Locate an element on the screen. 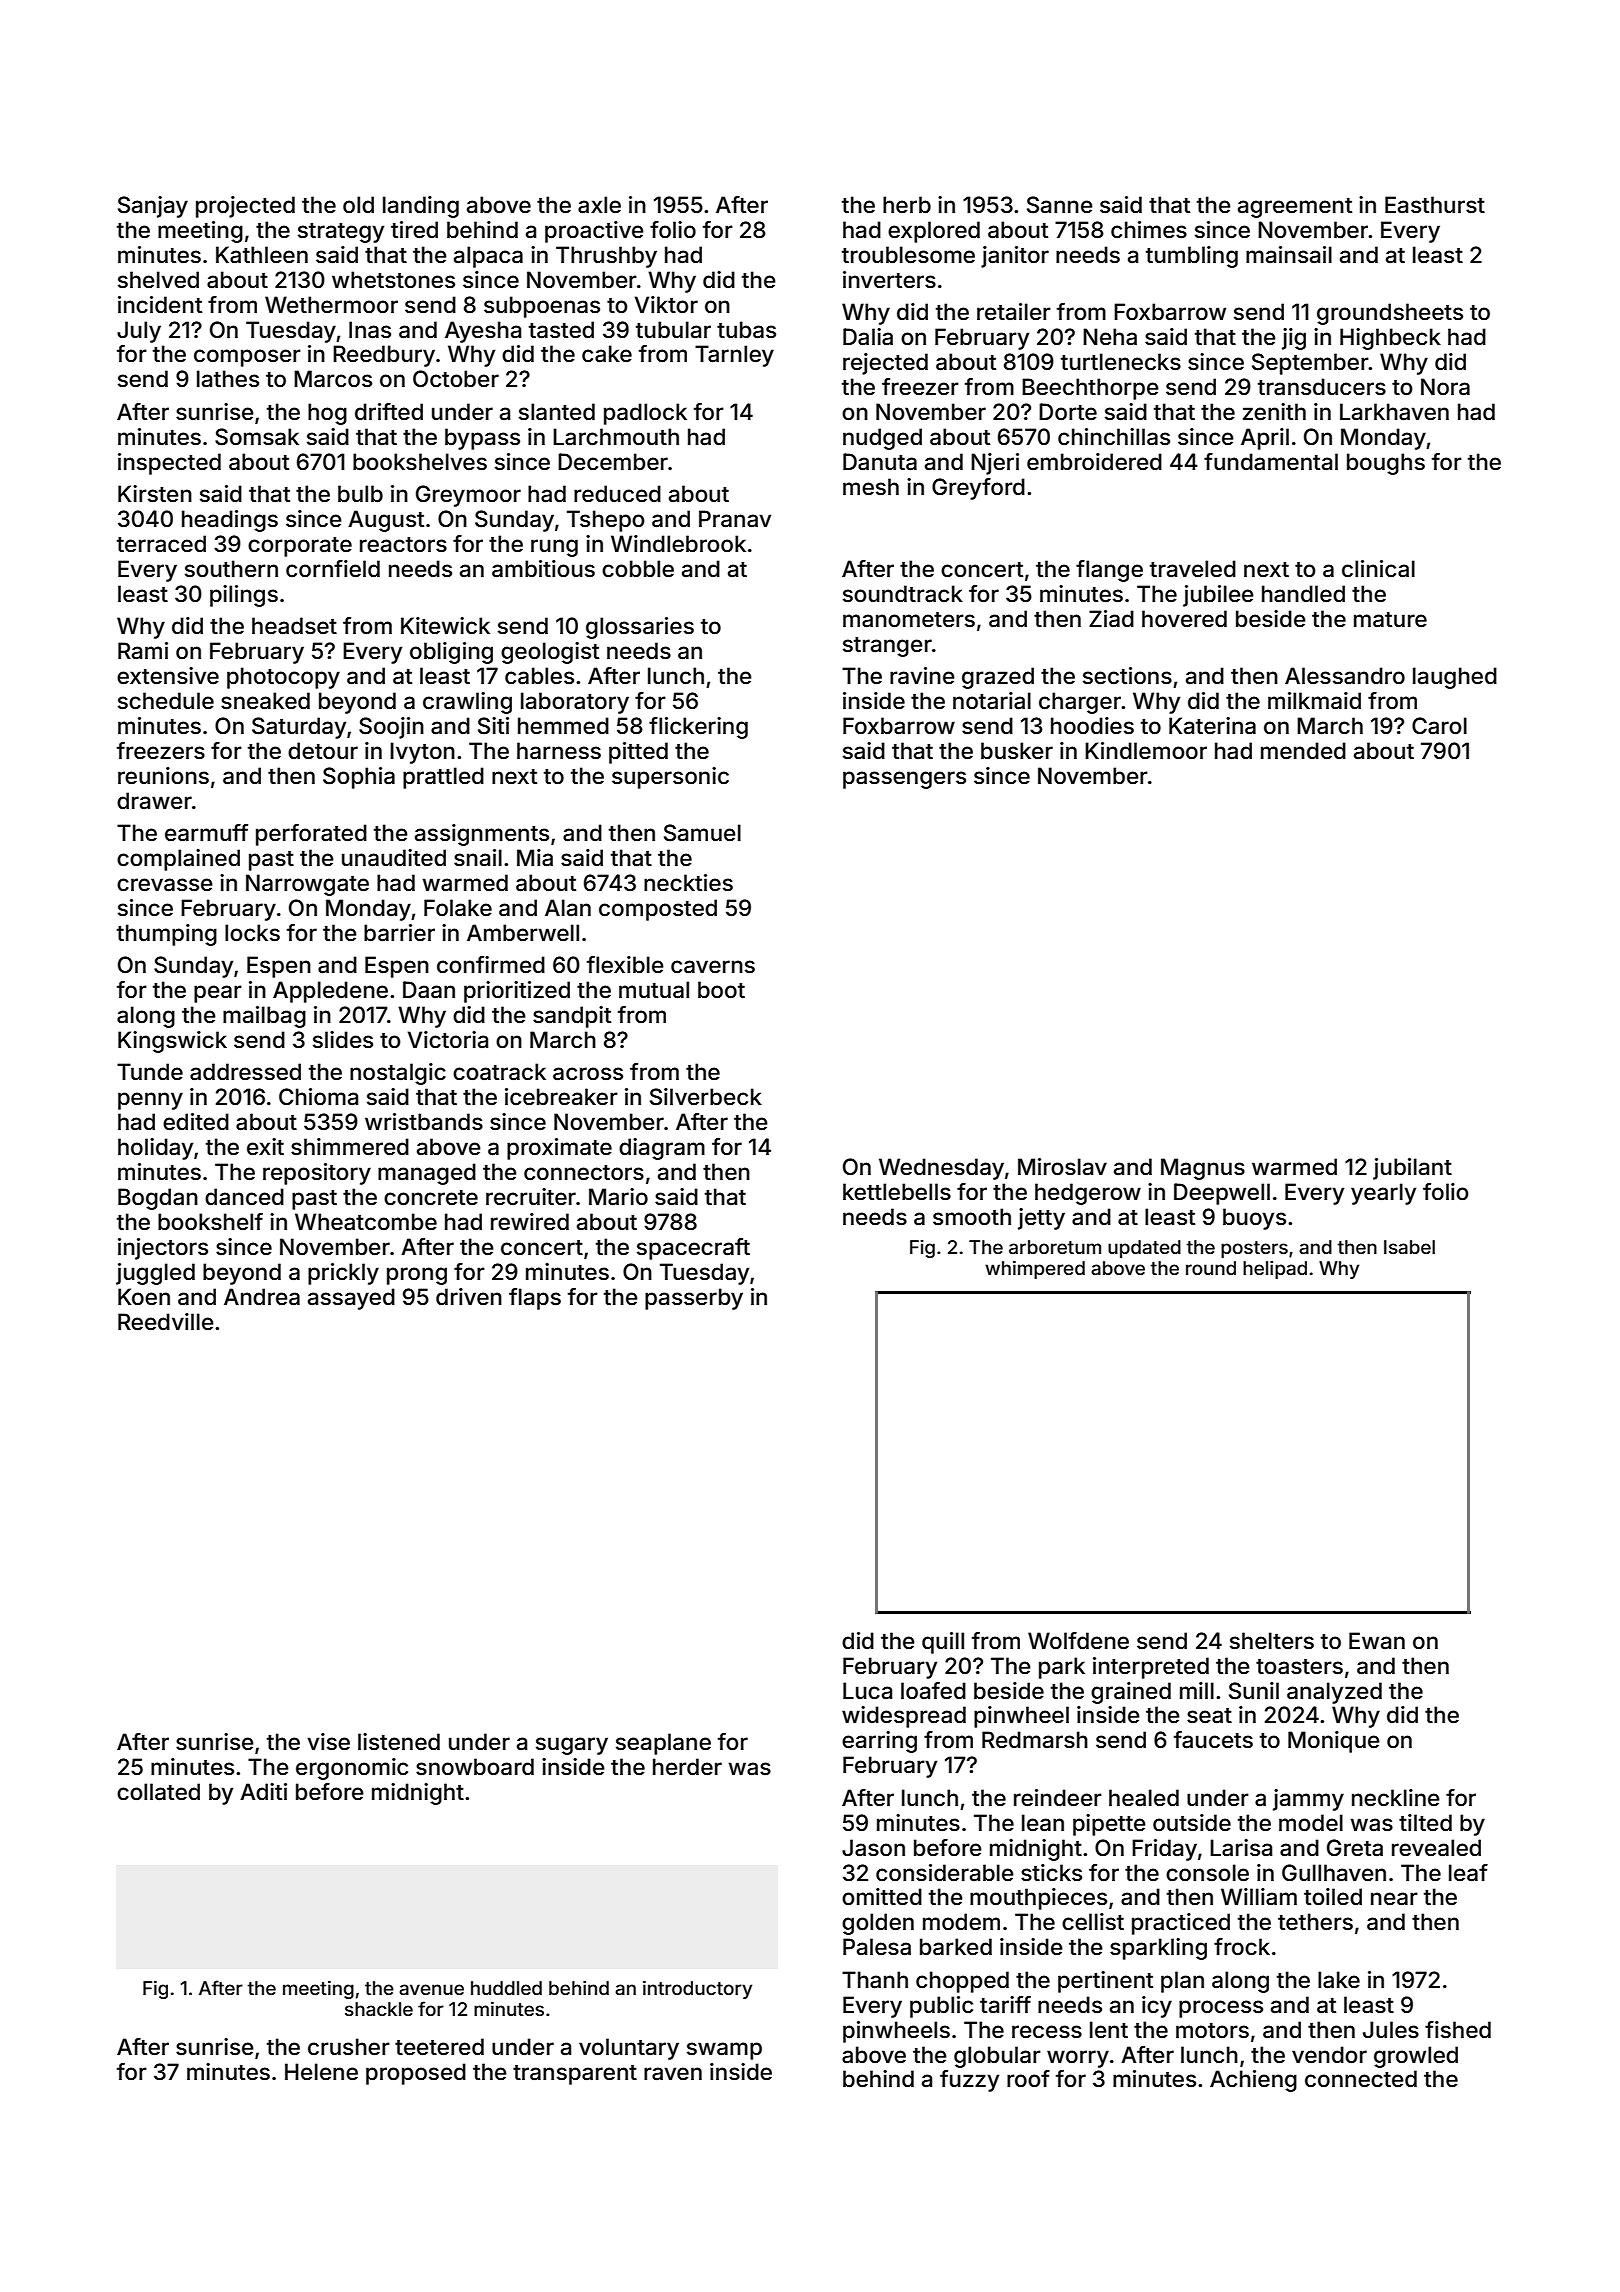  projected is located at coordinates (245, 207).
